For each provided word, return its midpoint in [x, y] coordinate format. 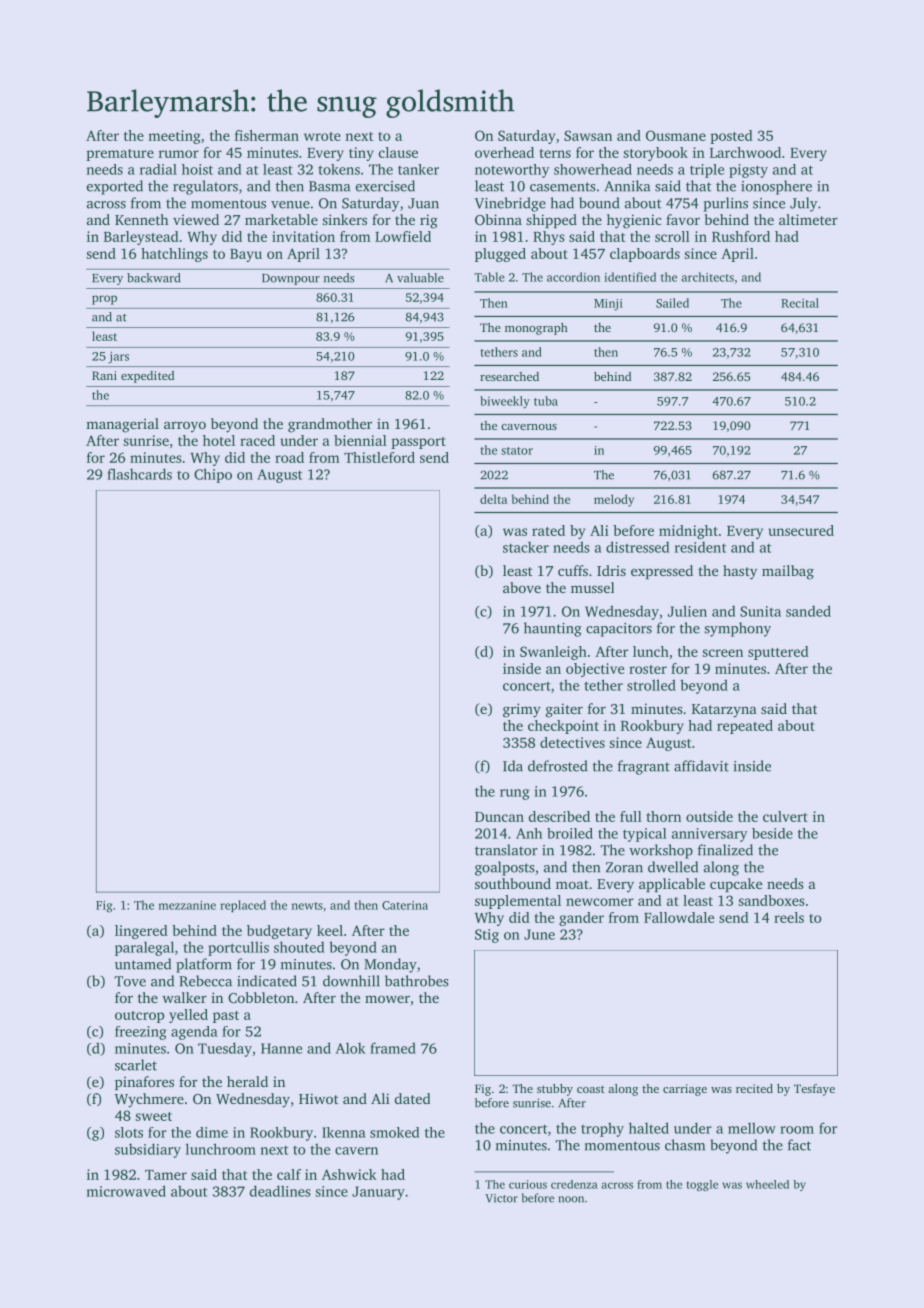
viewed [196, 219]
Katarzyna [724, 711]
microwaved [126, 1191]
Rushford [741, 236]
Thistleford [379, 457]
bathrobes [417, 981]
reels [789, 917]
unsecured [801, 530]
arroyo [185, 426]
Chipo [213, 475]
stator [517, 451]
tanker [418, 169]
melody [614, 500]
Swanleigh [553, 653]
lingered [141, 932]
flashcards [139, 474]
